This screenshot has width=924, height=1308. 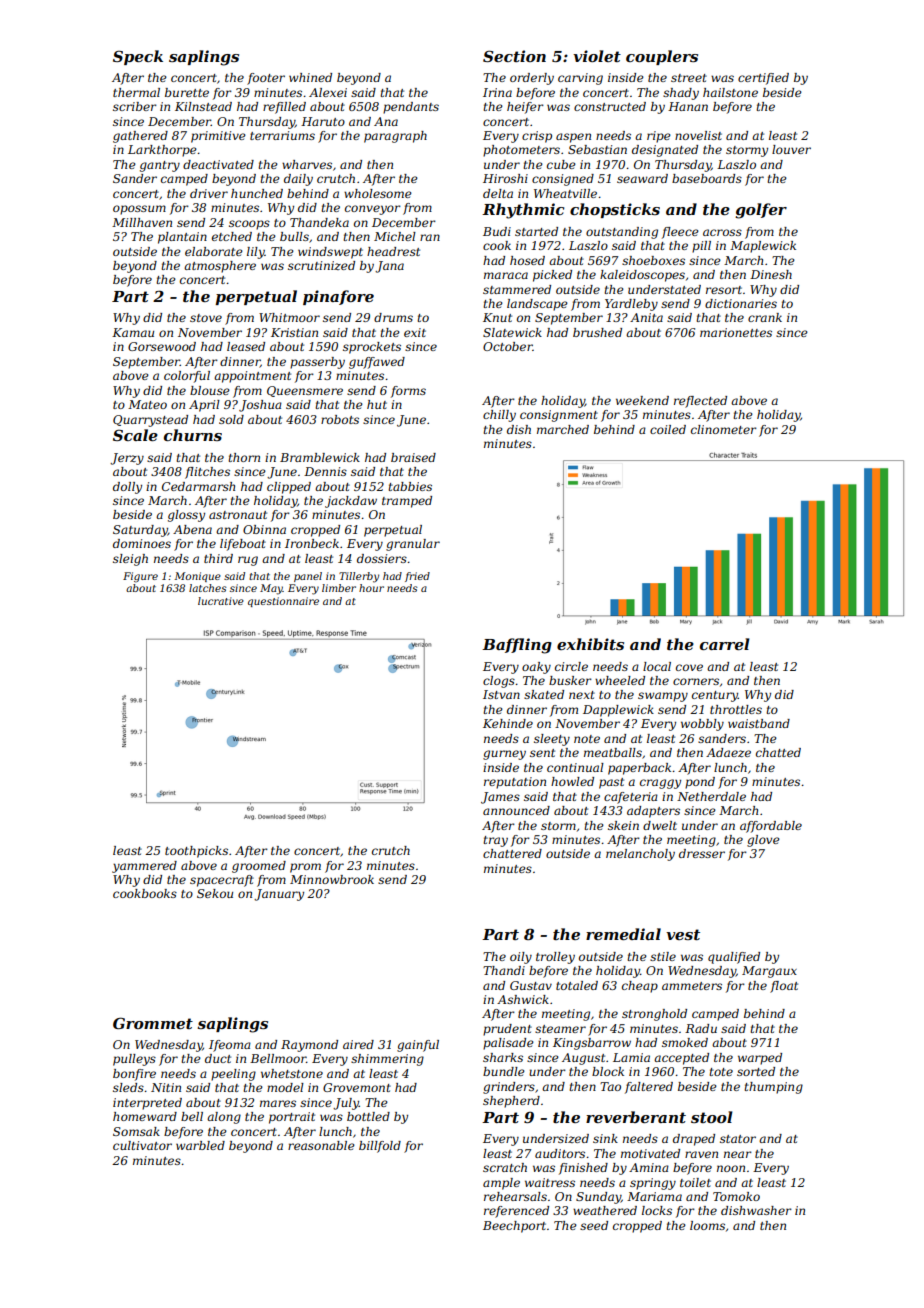 I want to click on peeling, so click(x=233, y=1075).
